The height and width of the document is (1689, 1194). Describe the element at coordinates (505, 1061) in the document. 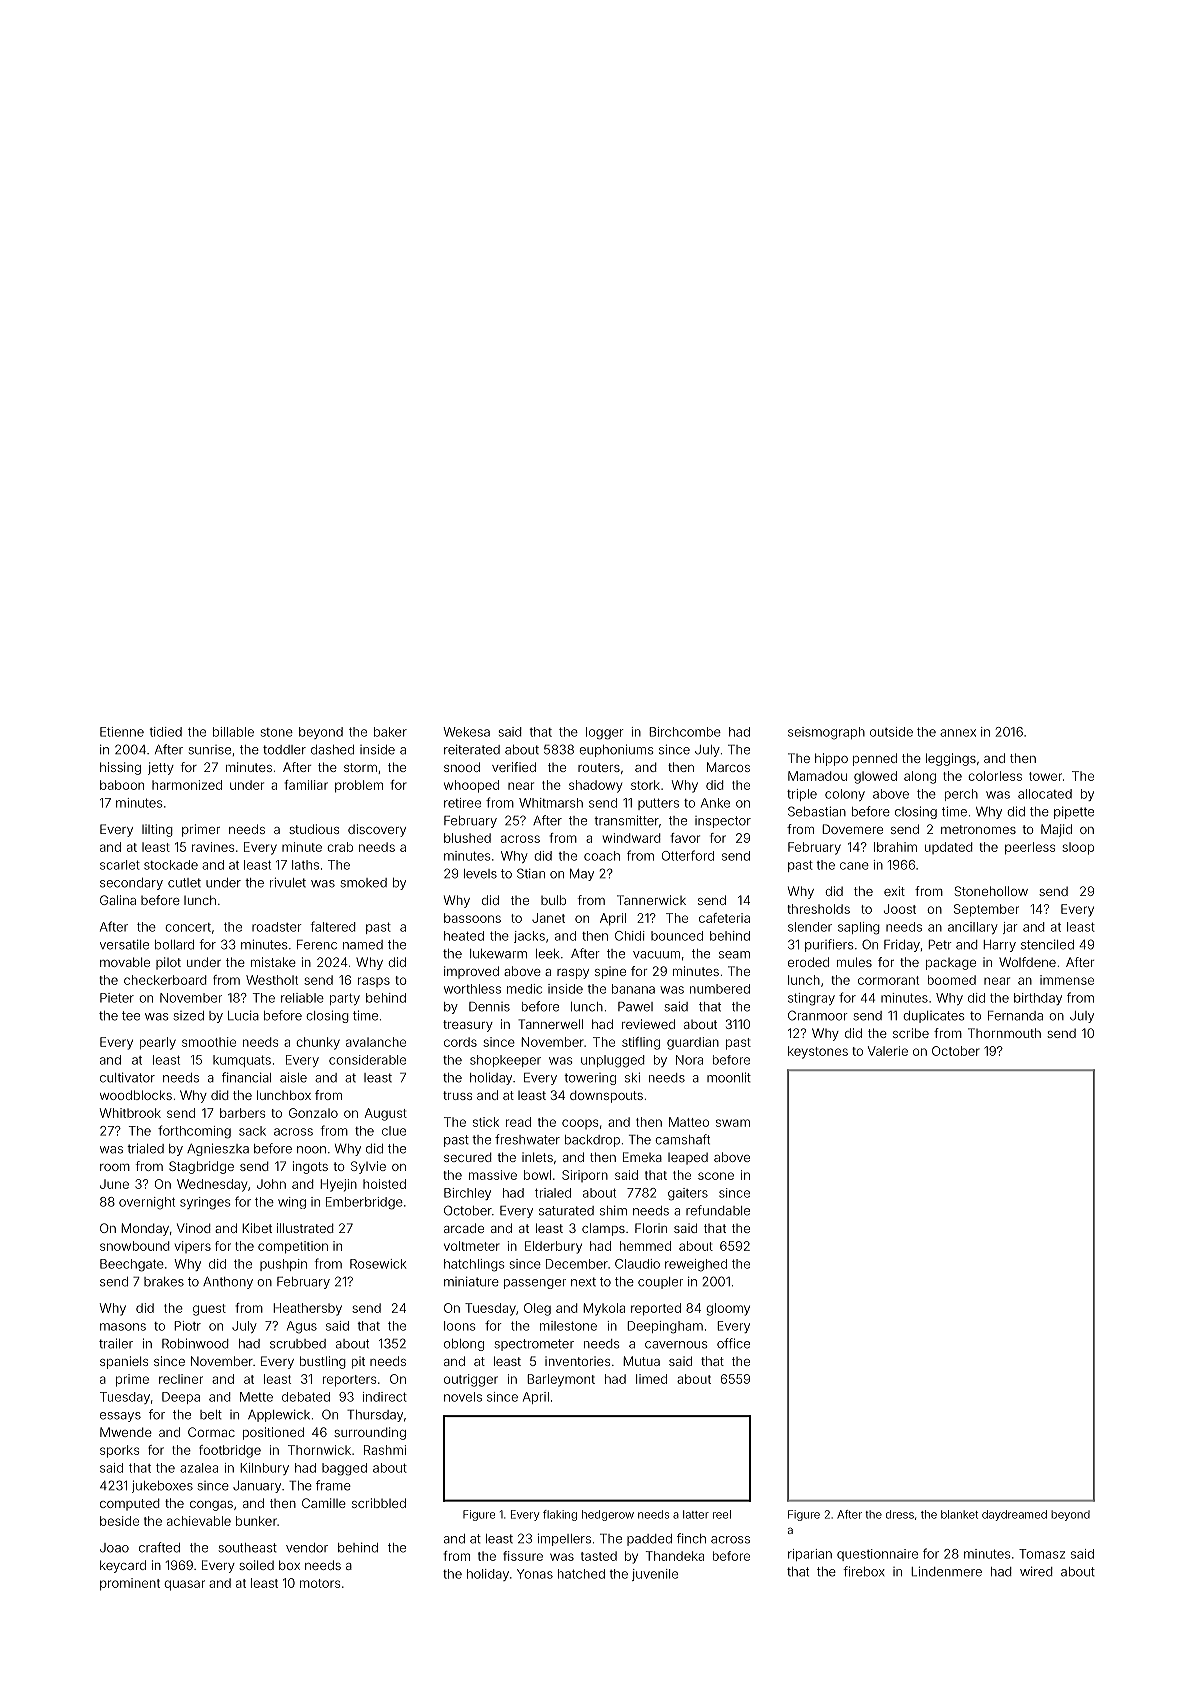

I see `shopkeeper` at that location.
